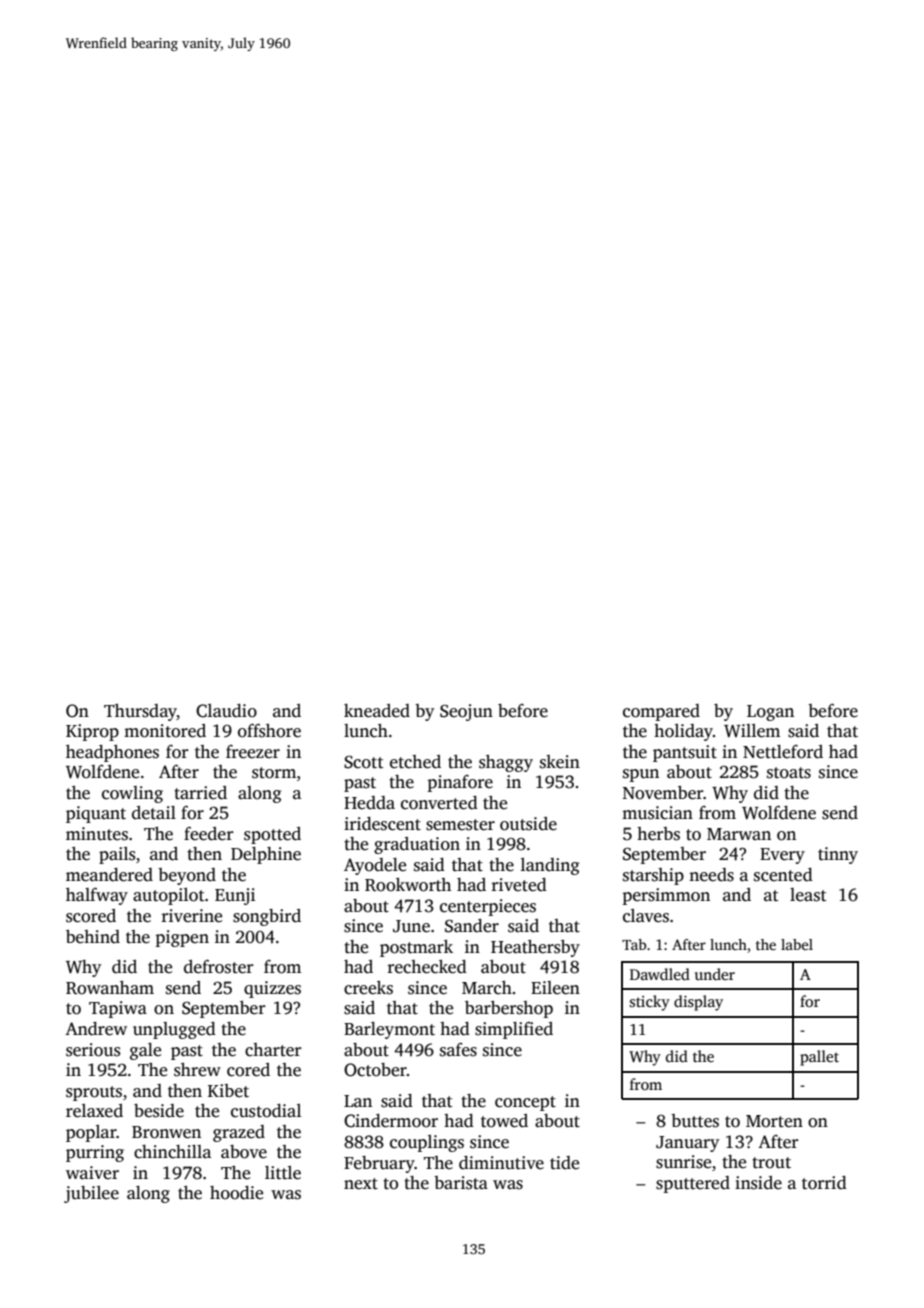  Describe the element at coordinates (560, 762) in the screenshot. I see `skein` at that location.
